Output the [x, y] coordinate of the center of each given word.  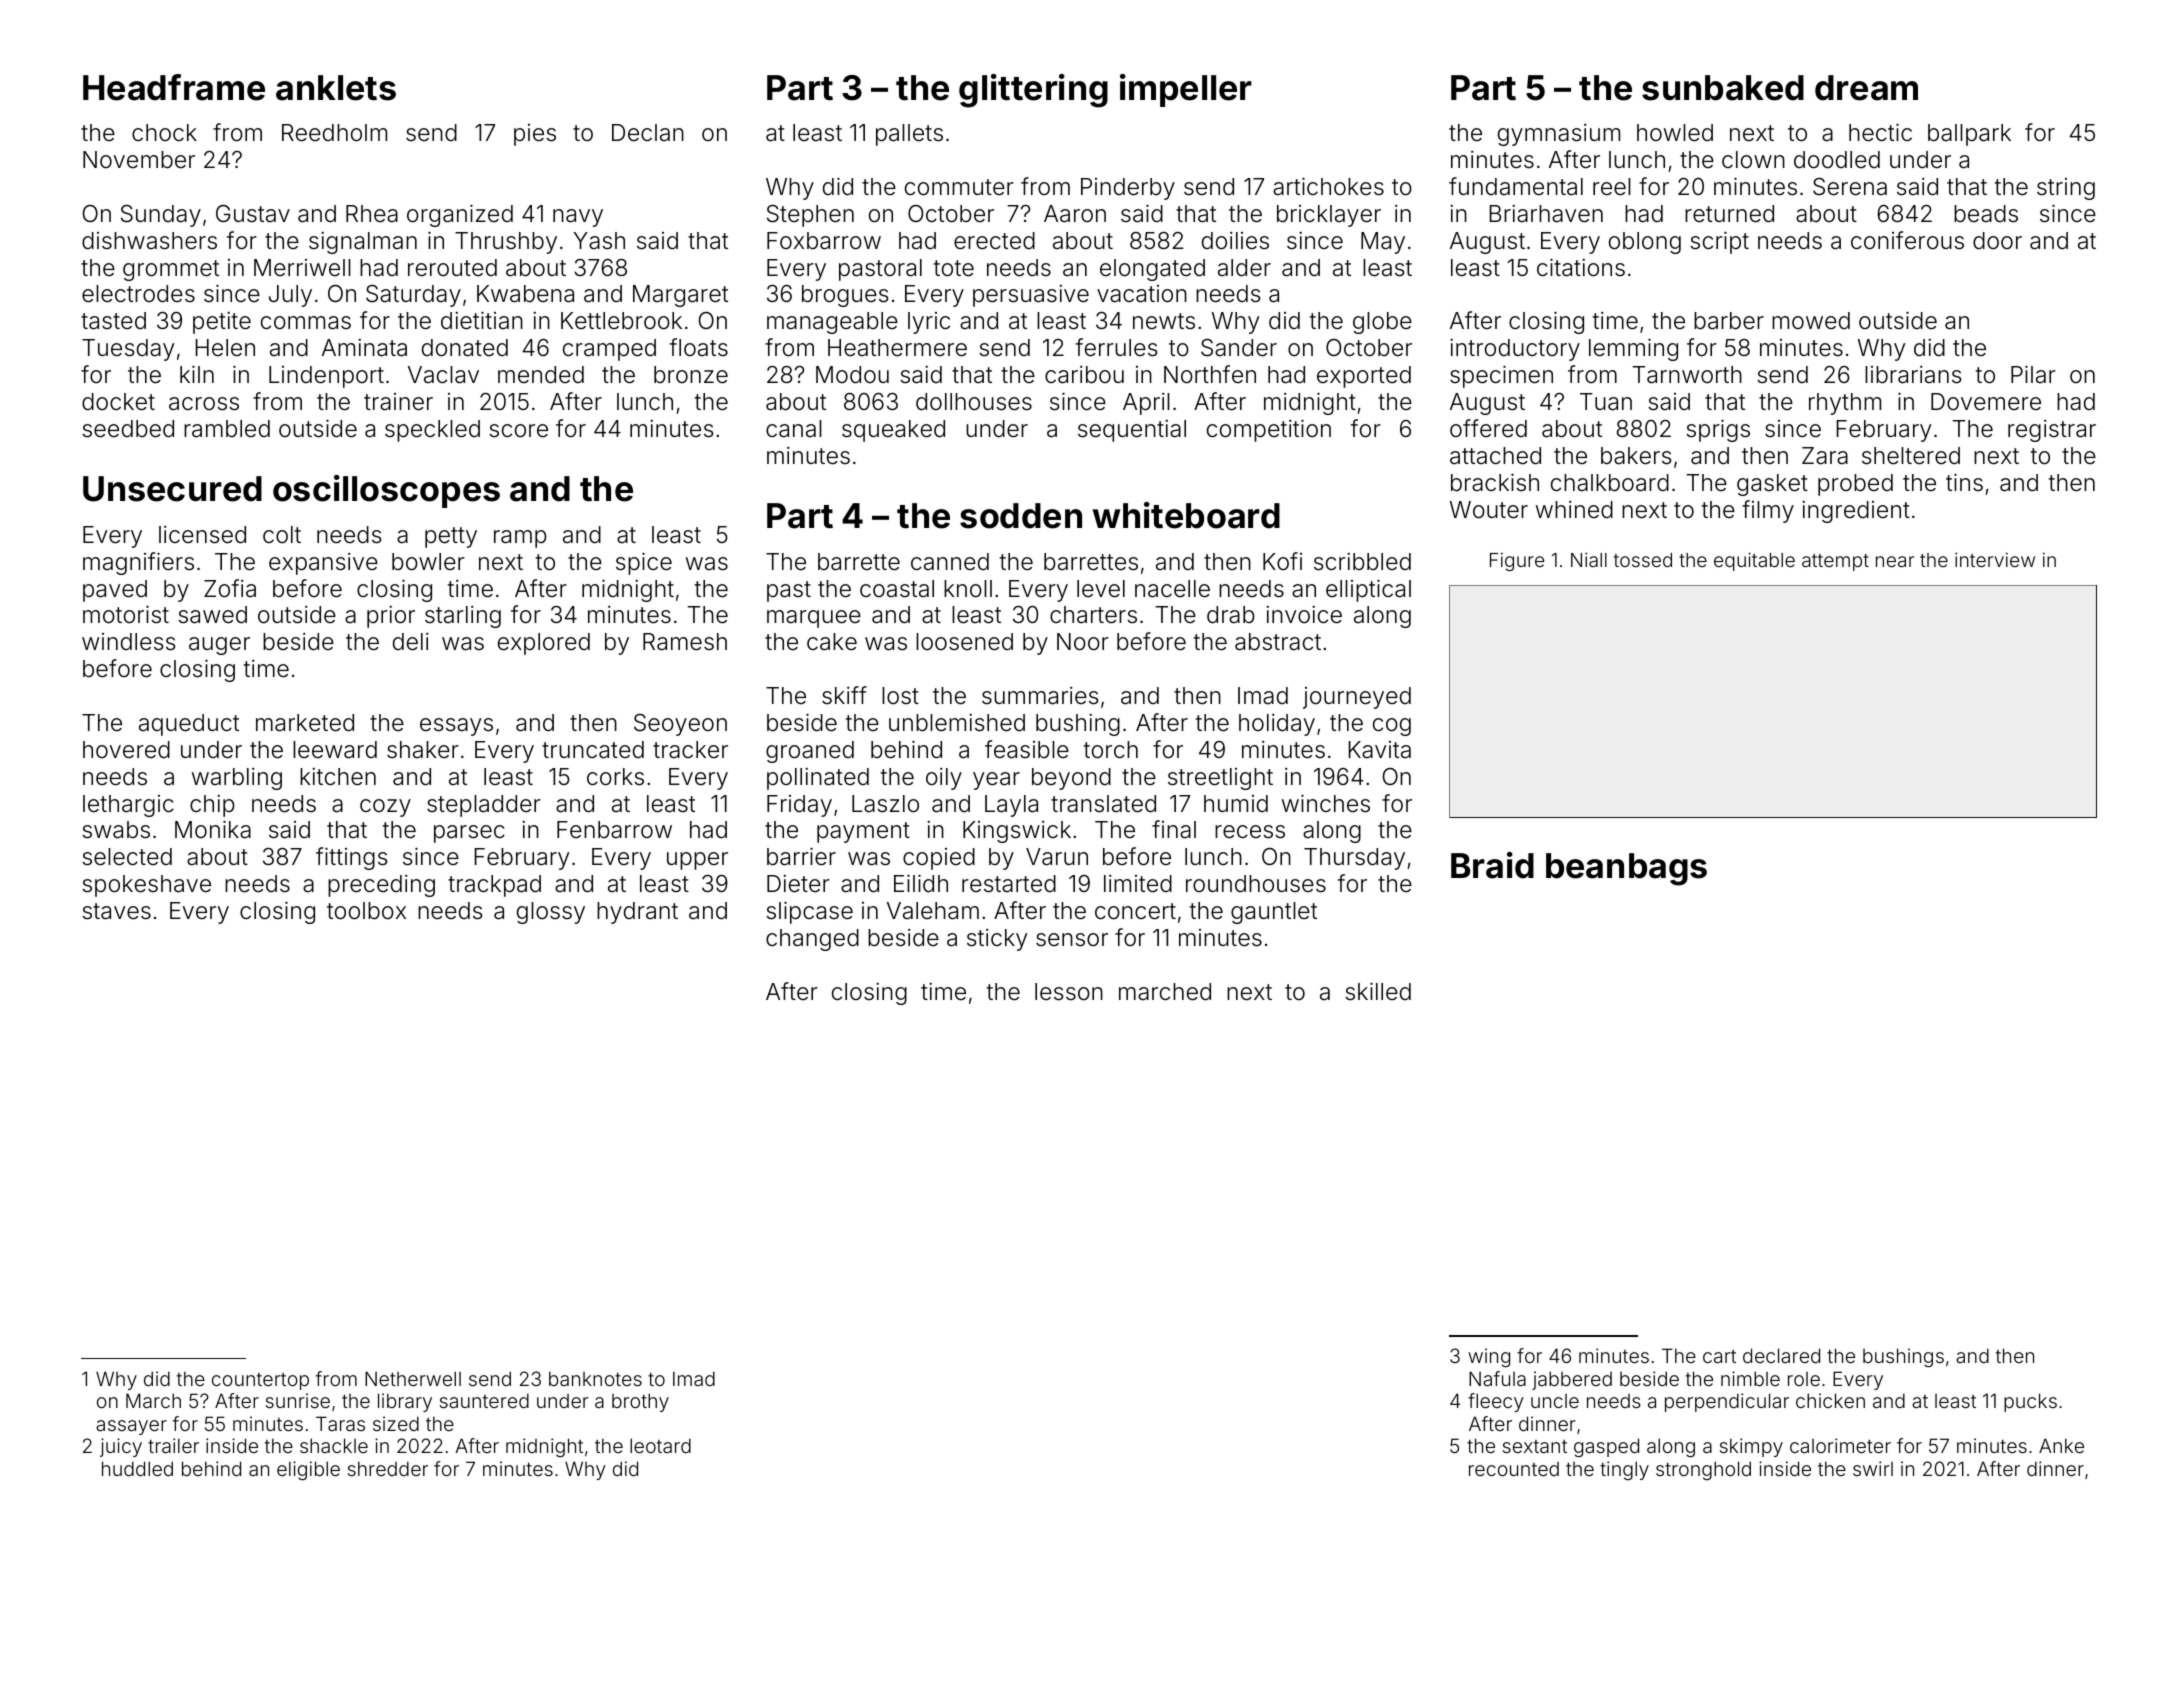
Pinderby [1128, 189]
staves [116, 911]
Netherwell [413, 1378]
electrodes [138, 294]
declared [1781, 1355]
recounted [1514, 1469]
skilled [1378, 991]
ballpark [1969, 135]
